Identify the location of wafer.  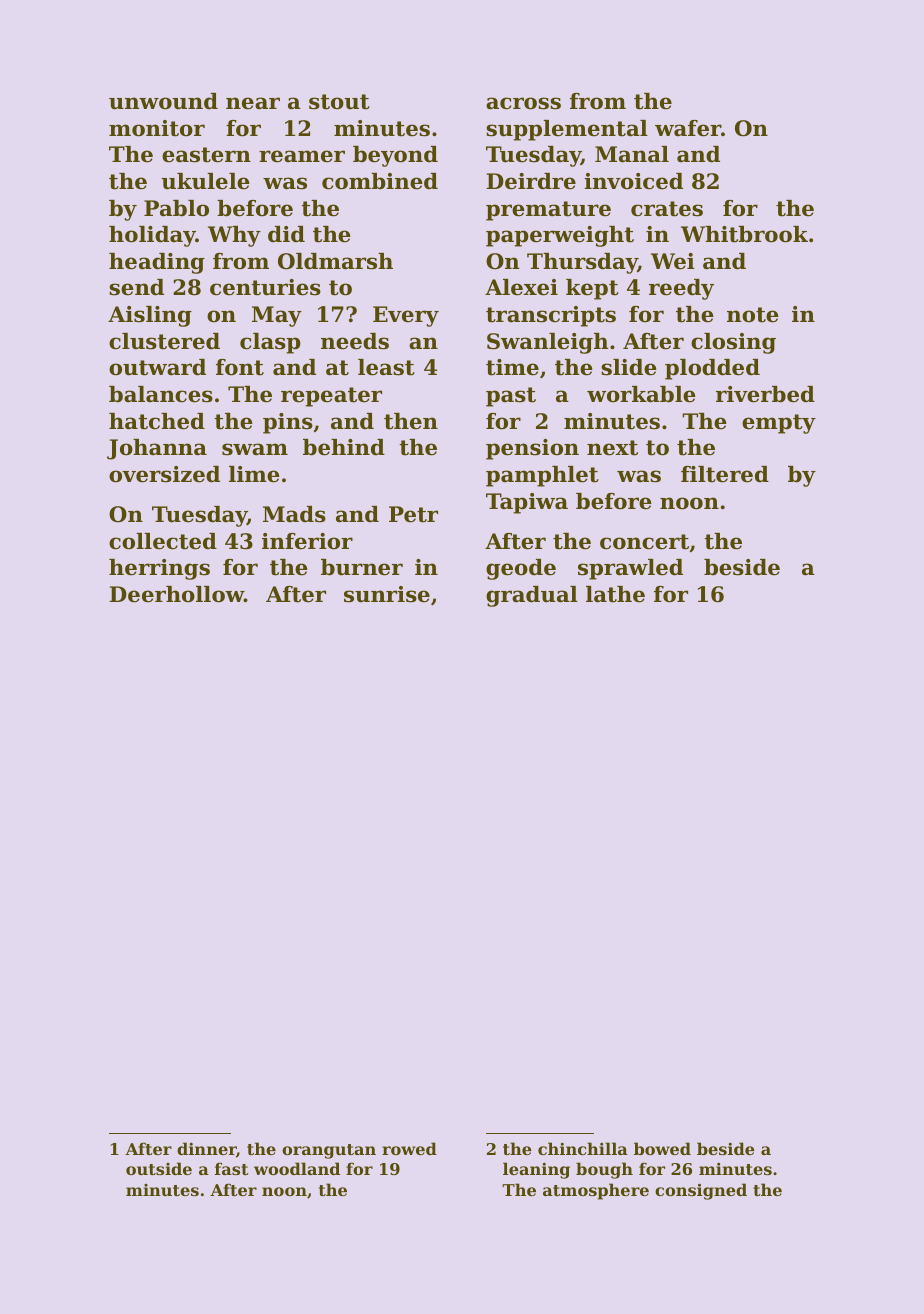
(688, 128).
